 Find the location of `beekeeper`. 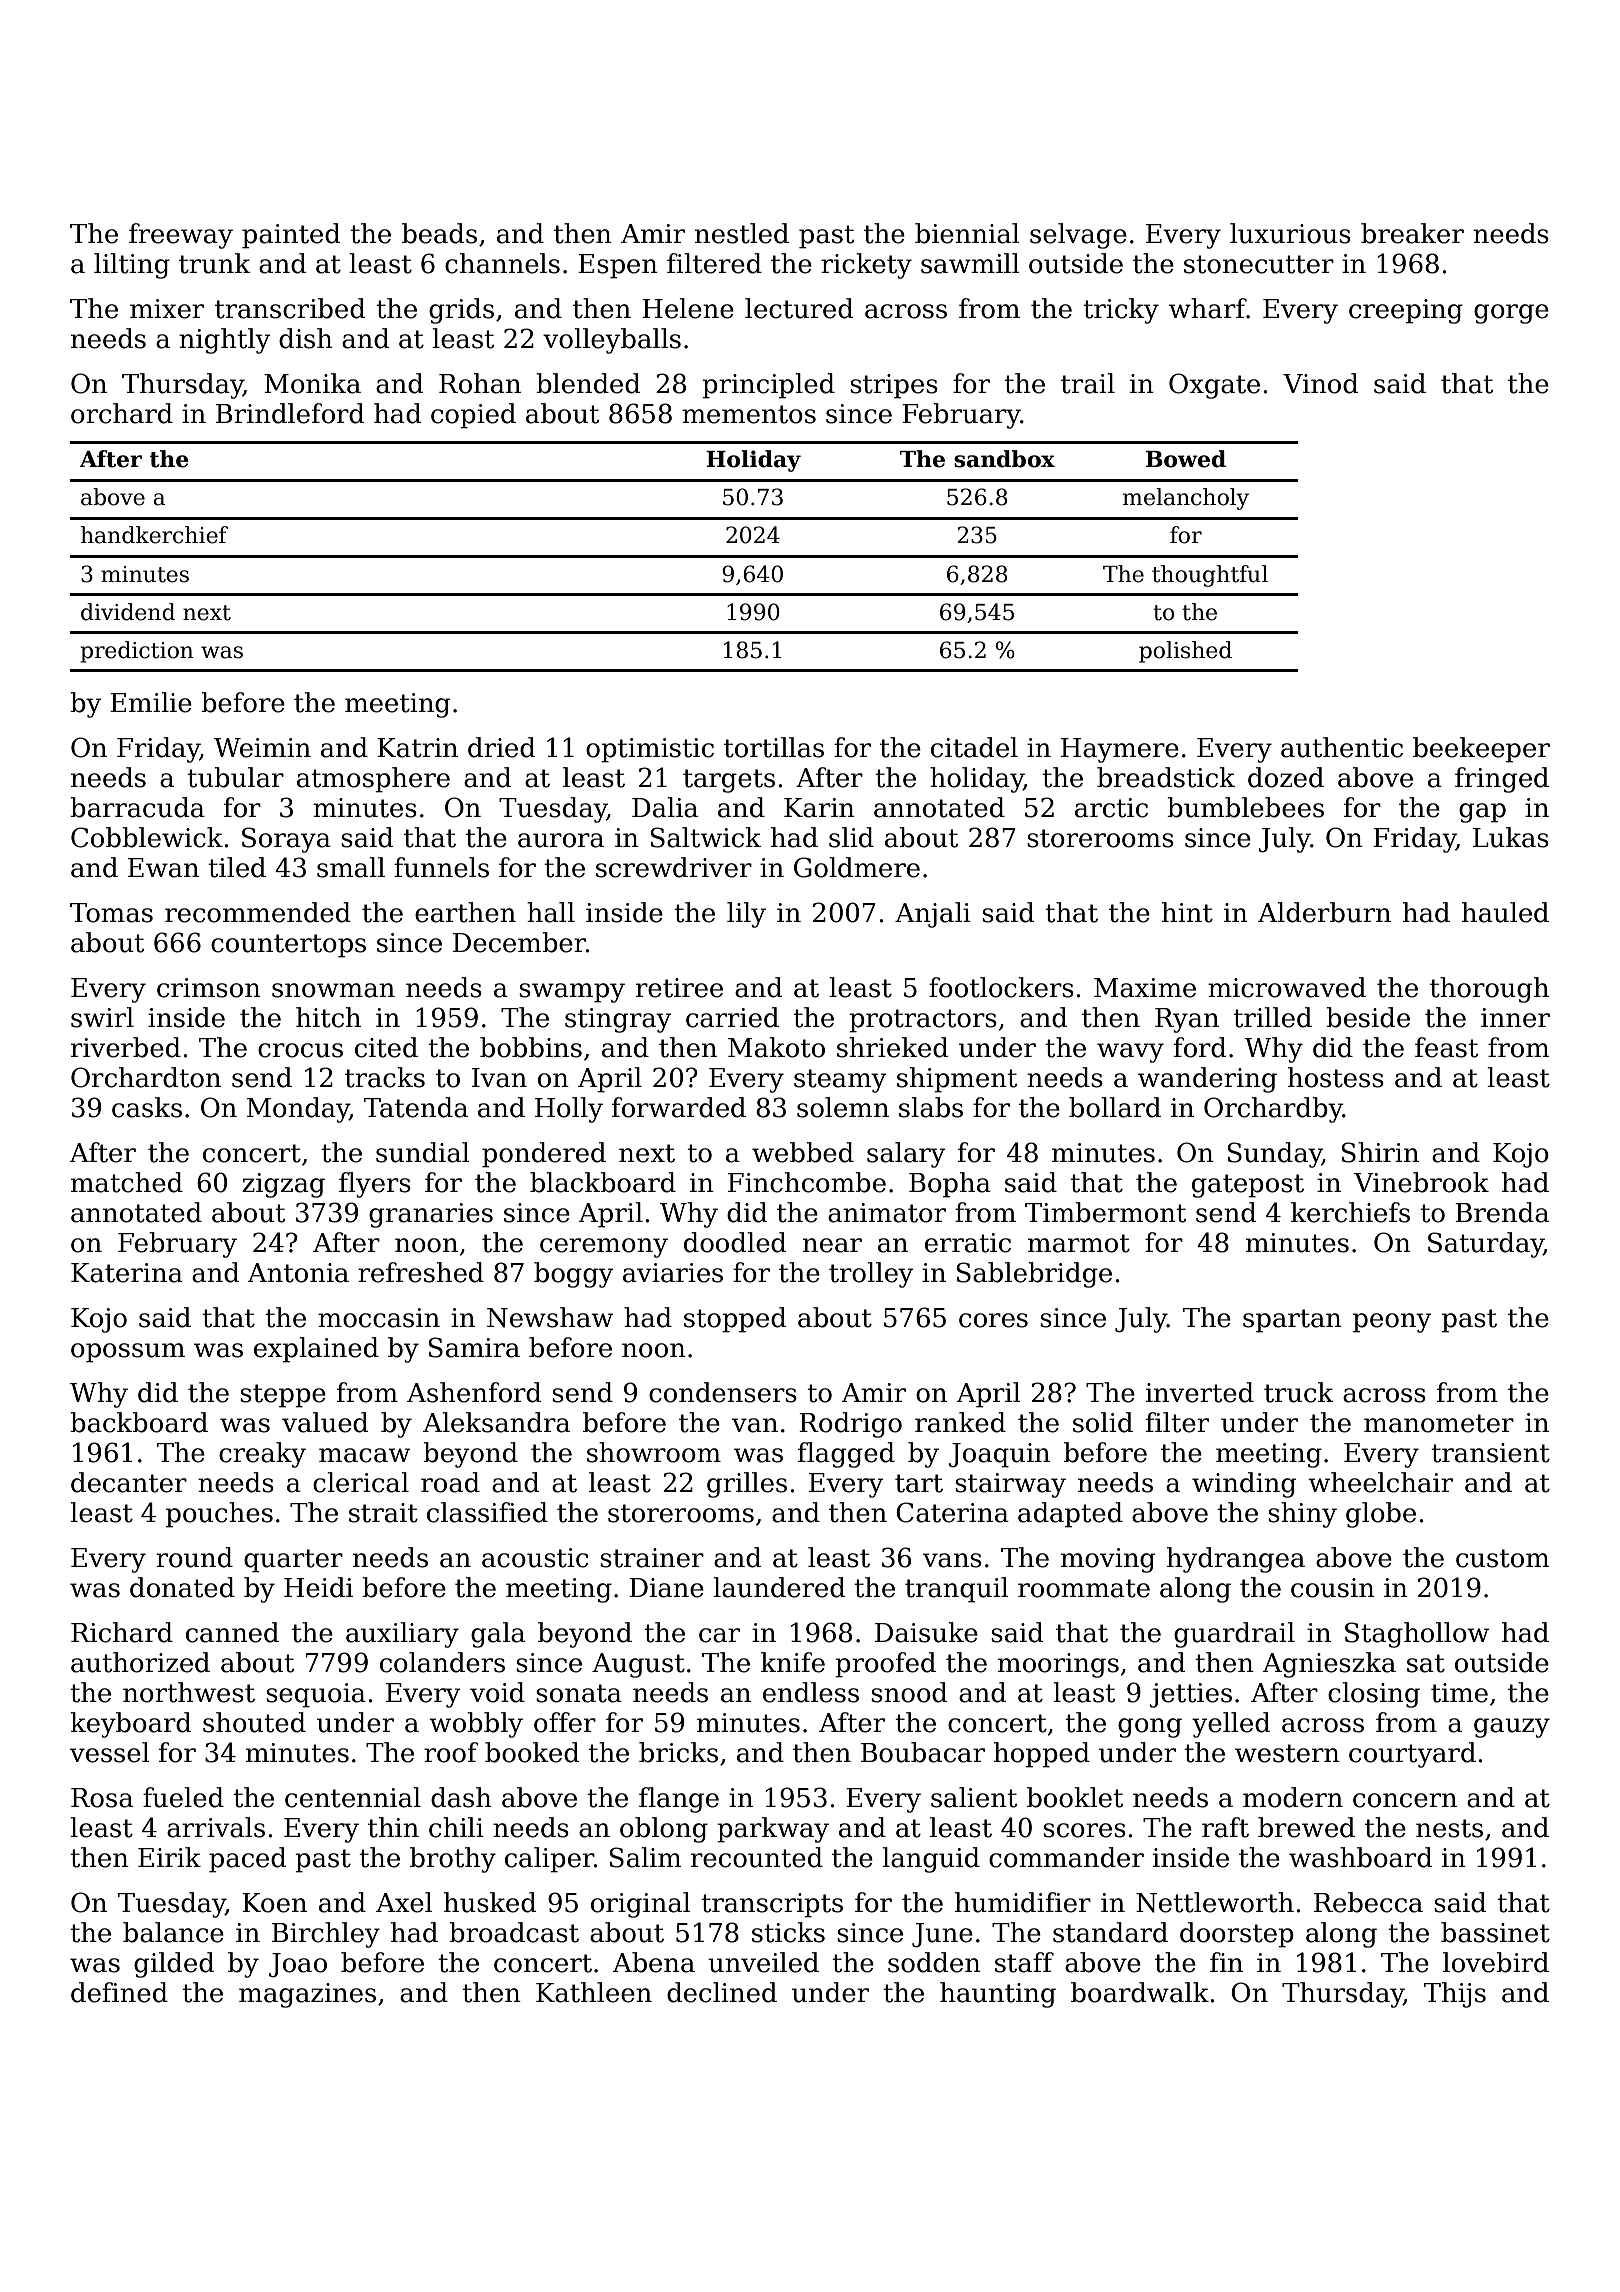

beekeeper is located at coordinates (1481, 750).
